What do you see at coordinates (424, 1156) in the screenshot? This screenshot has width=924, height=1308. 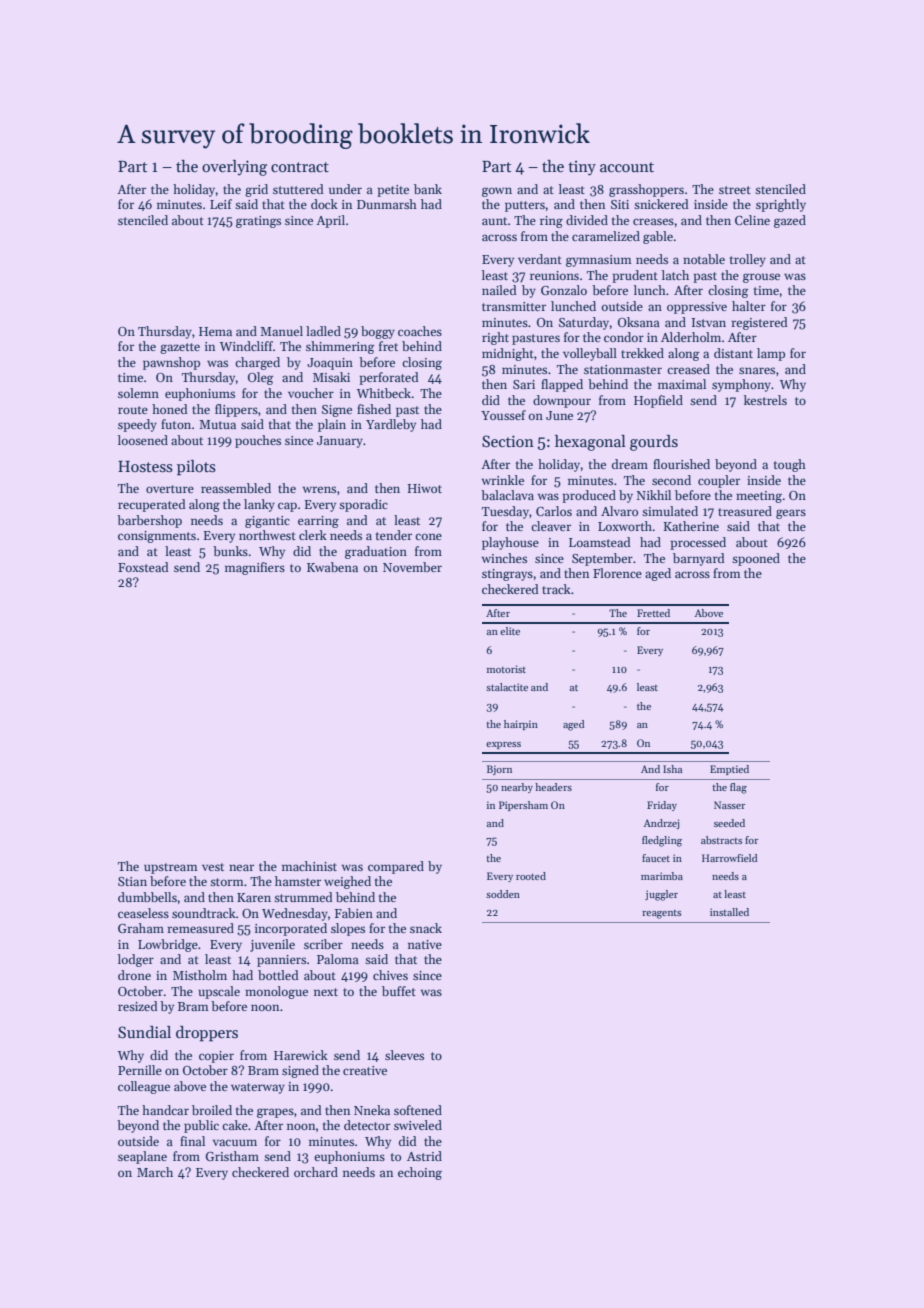 I see `Astrid` at bounding box center [424, 1156].
